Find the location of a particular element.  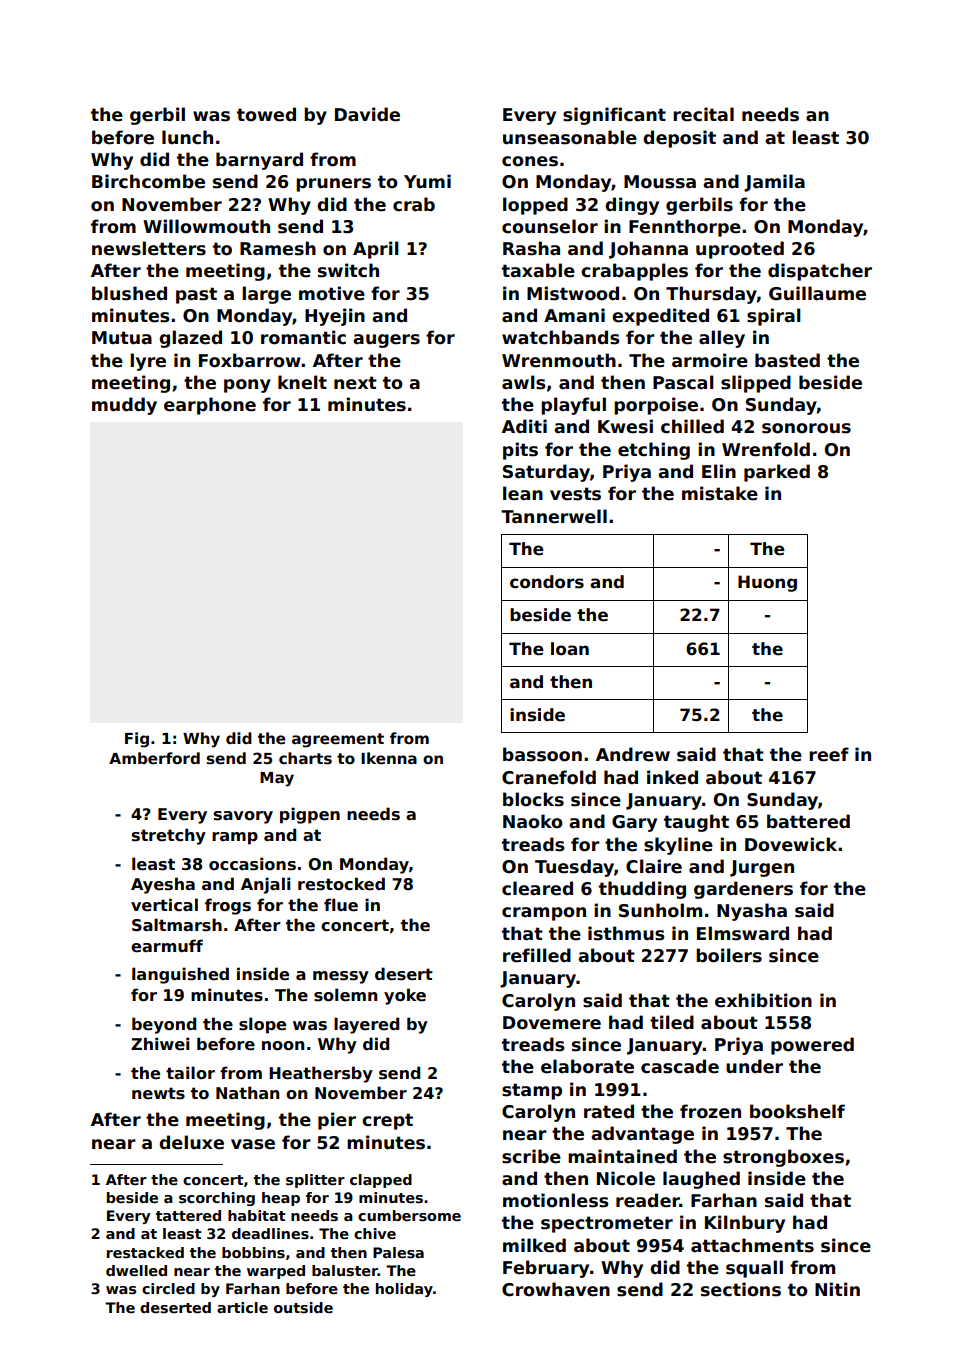

augers is located at coordinates (386, 341).
